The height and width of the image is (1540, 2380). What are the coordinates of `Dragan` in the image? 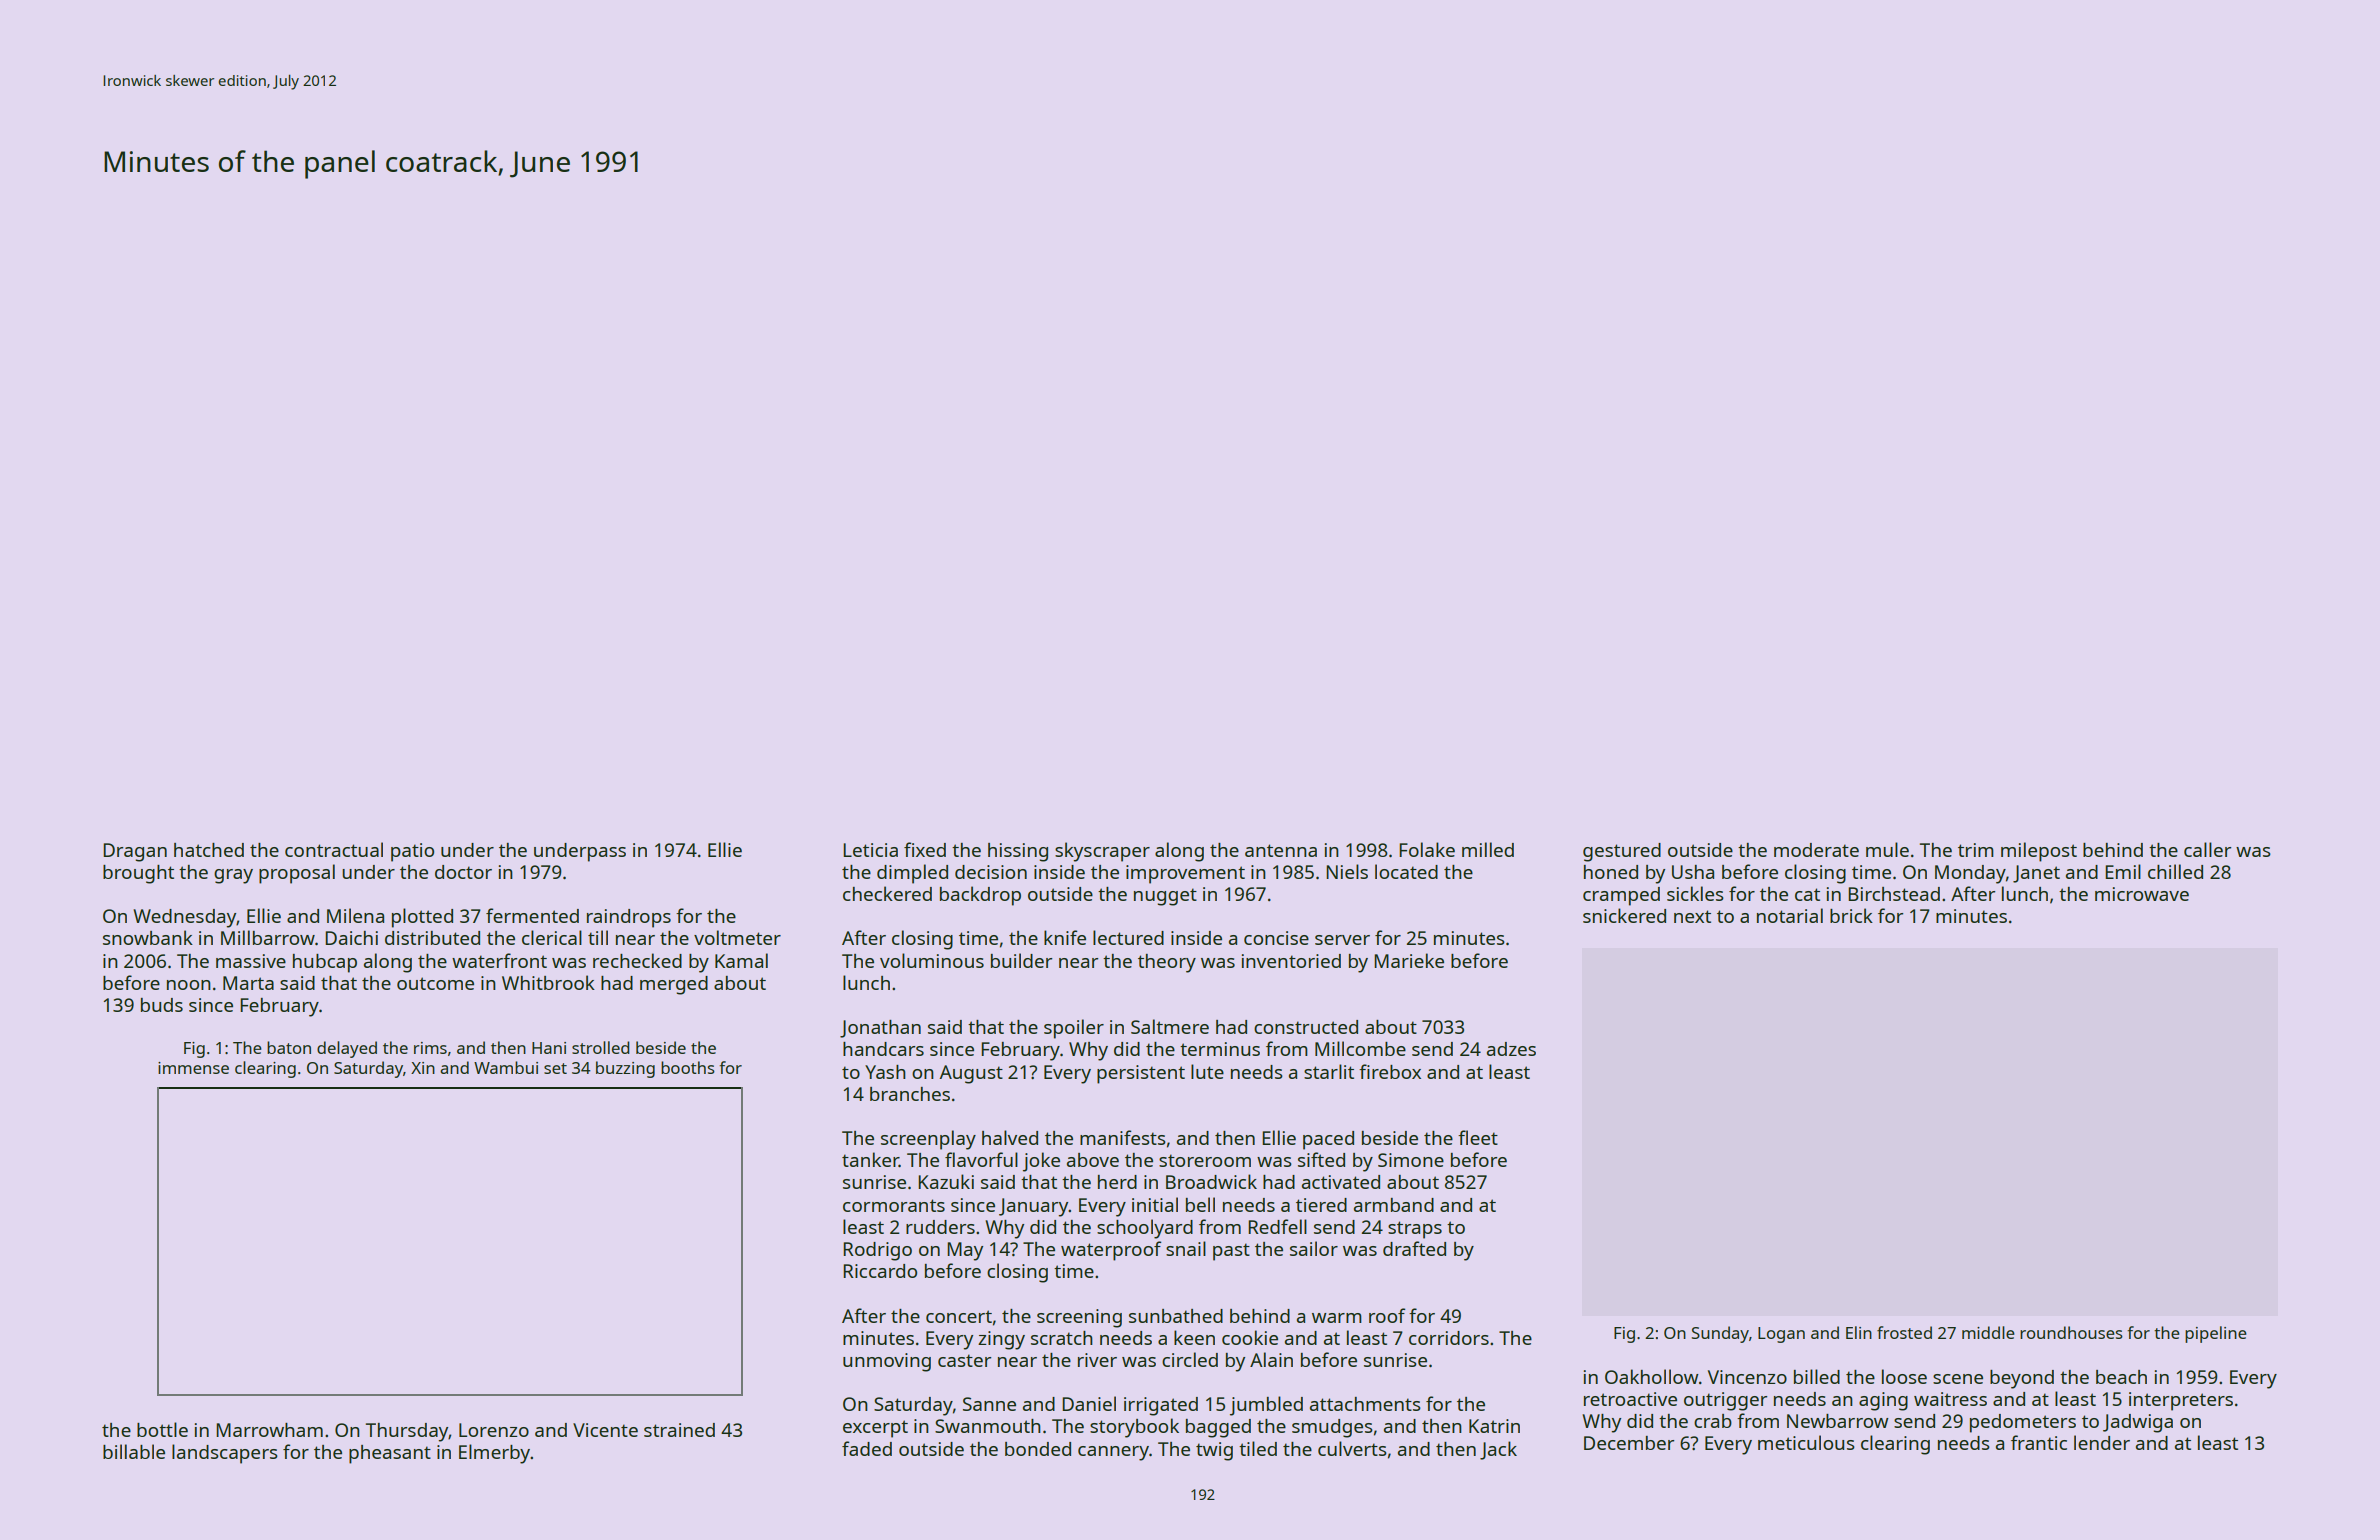 It's located at (135, 852).
